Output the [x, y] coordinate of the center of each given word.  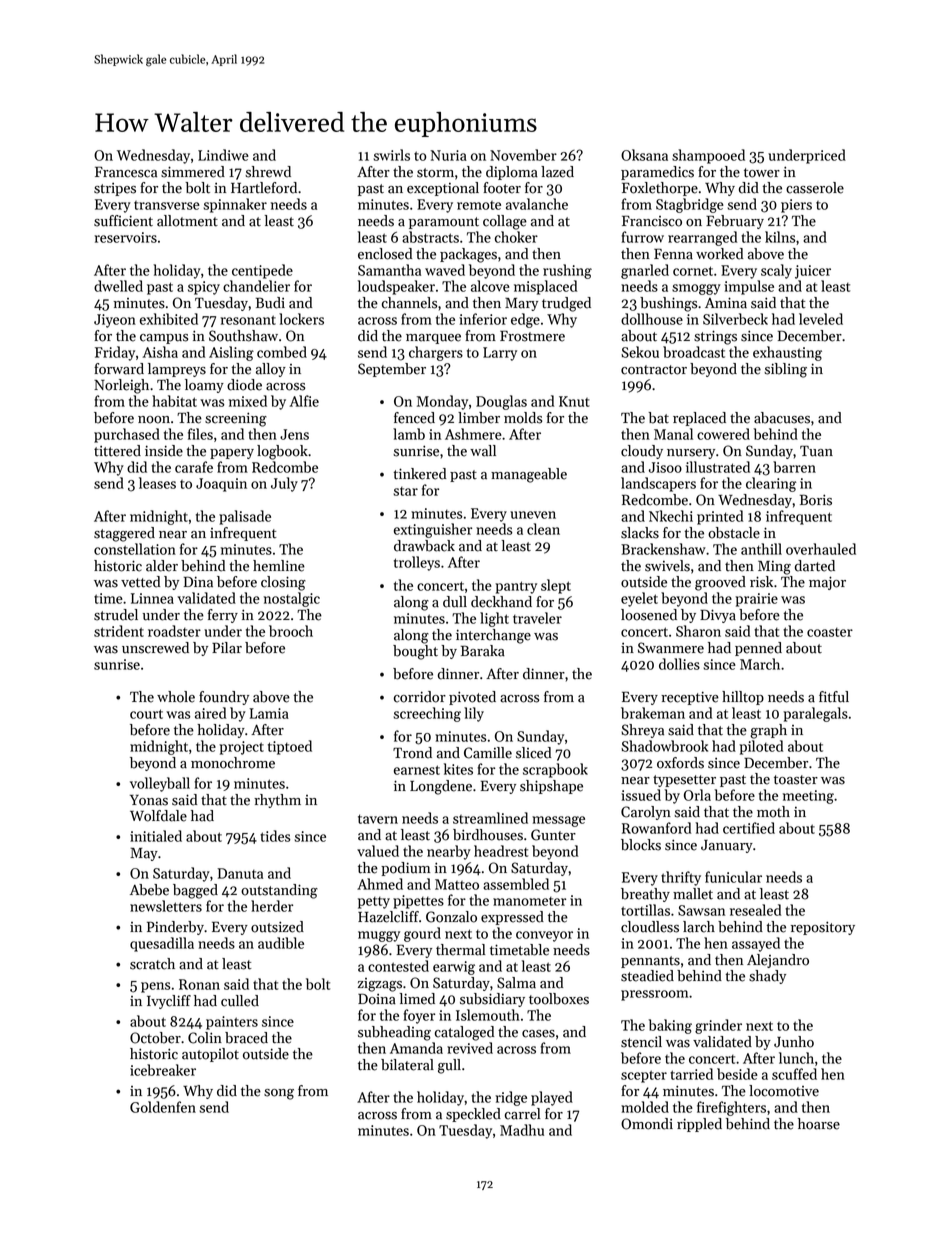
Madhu [522, 1130]
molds [523, 418]
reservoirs [126, 237]
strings [715, 337]
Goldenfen [163, 1107]
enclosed [385, 254]
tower [762, 173]
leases [157, 483]
